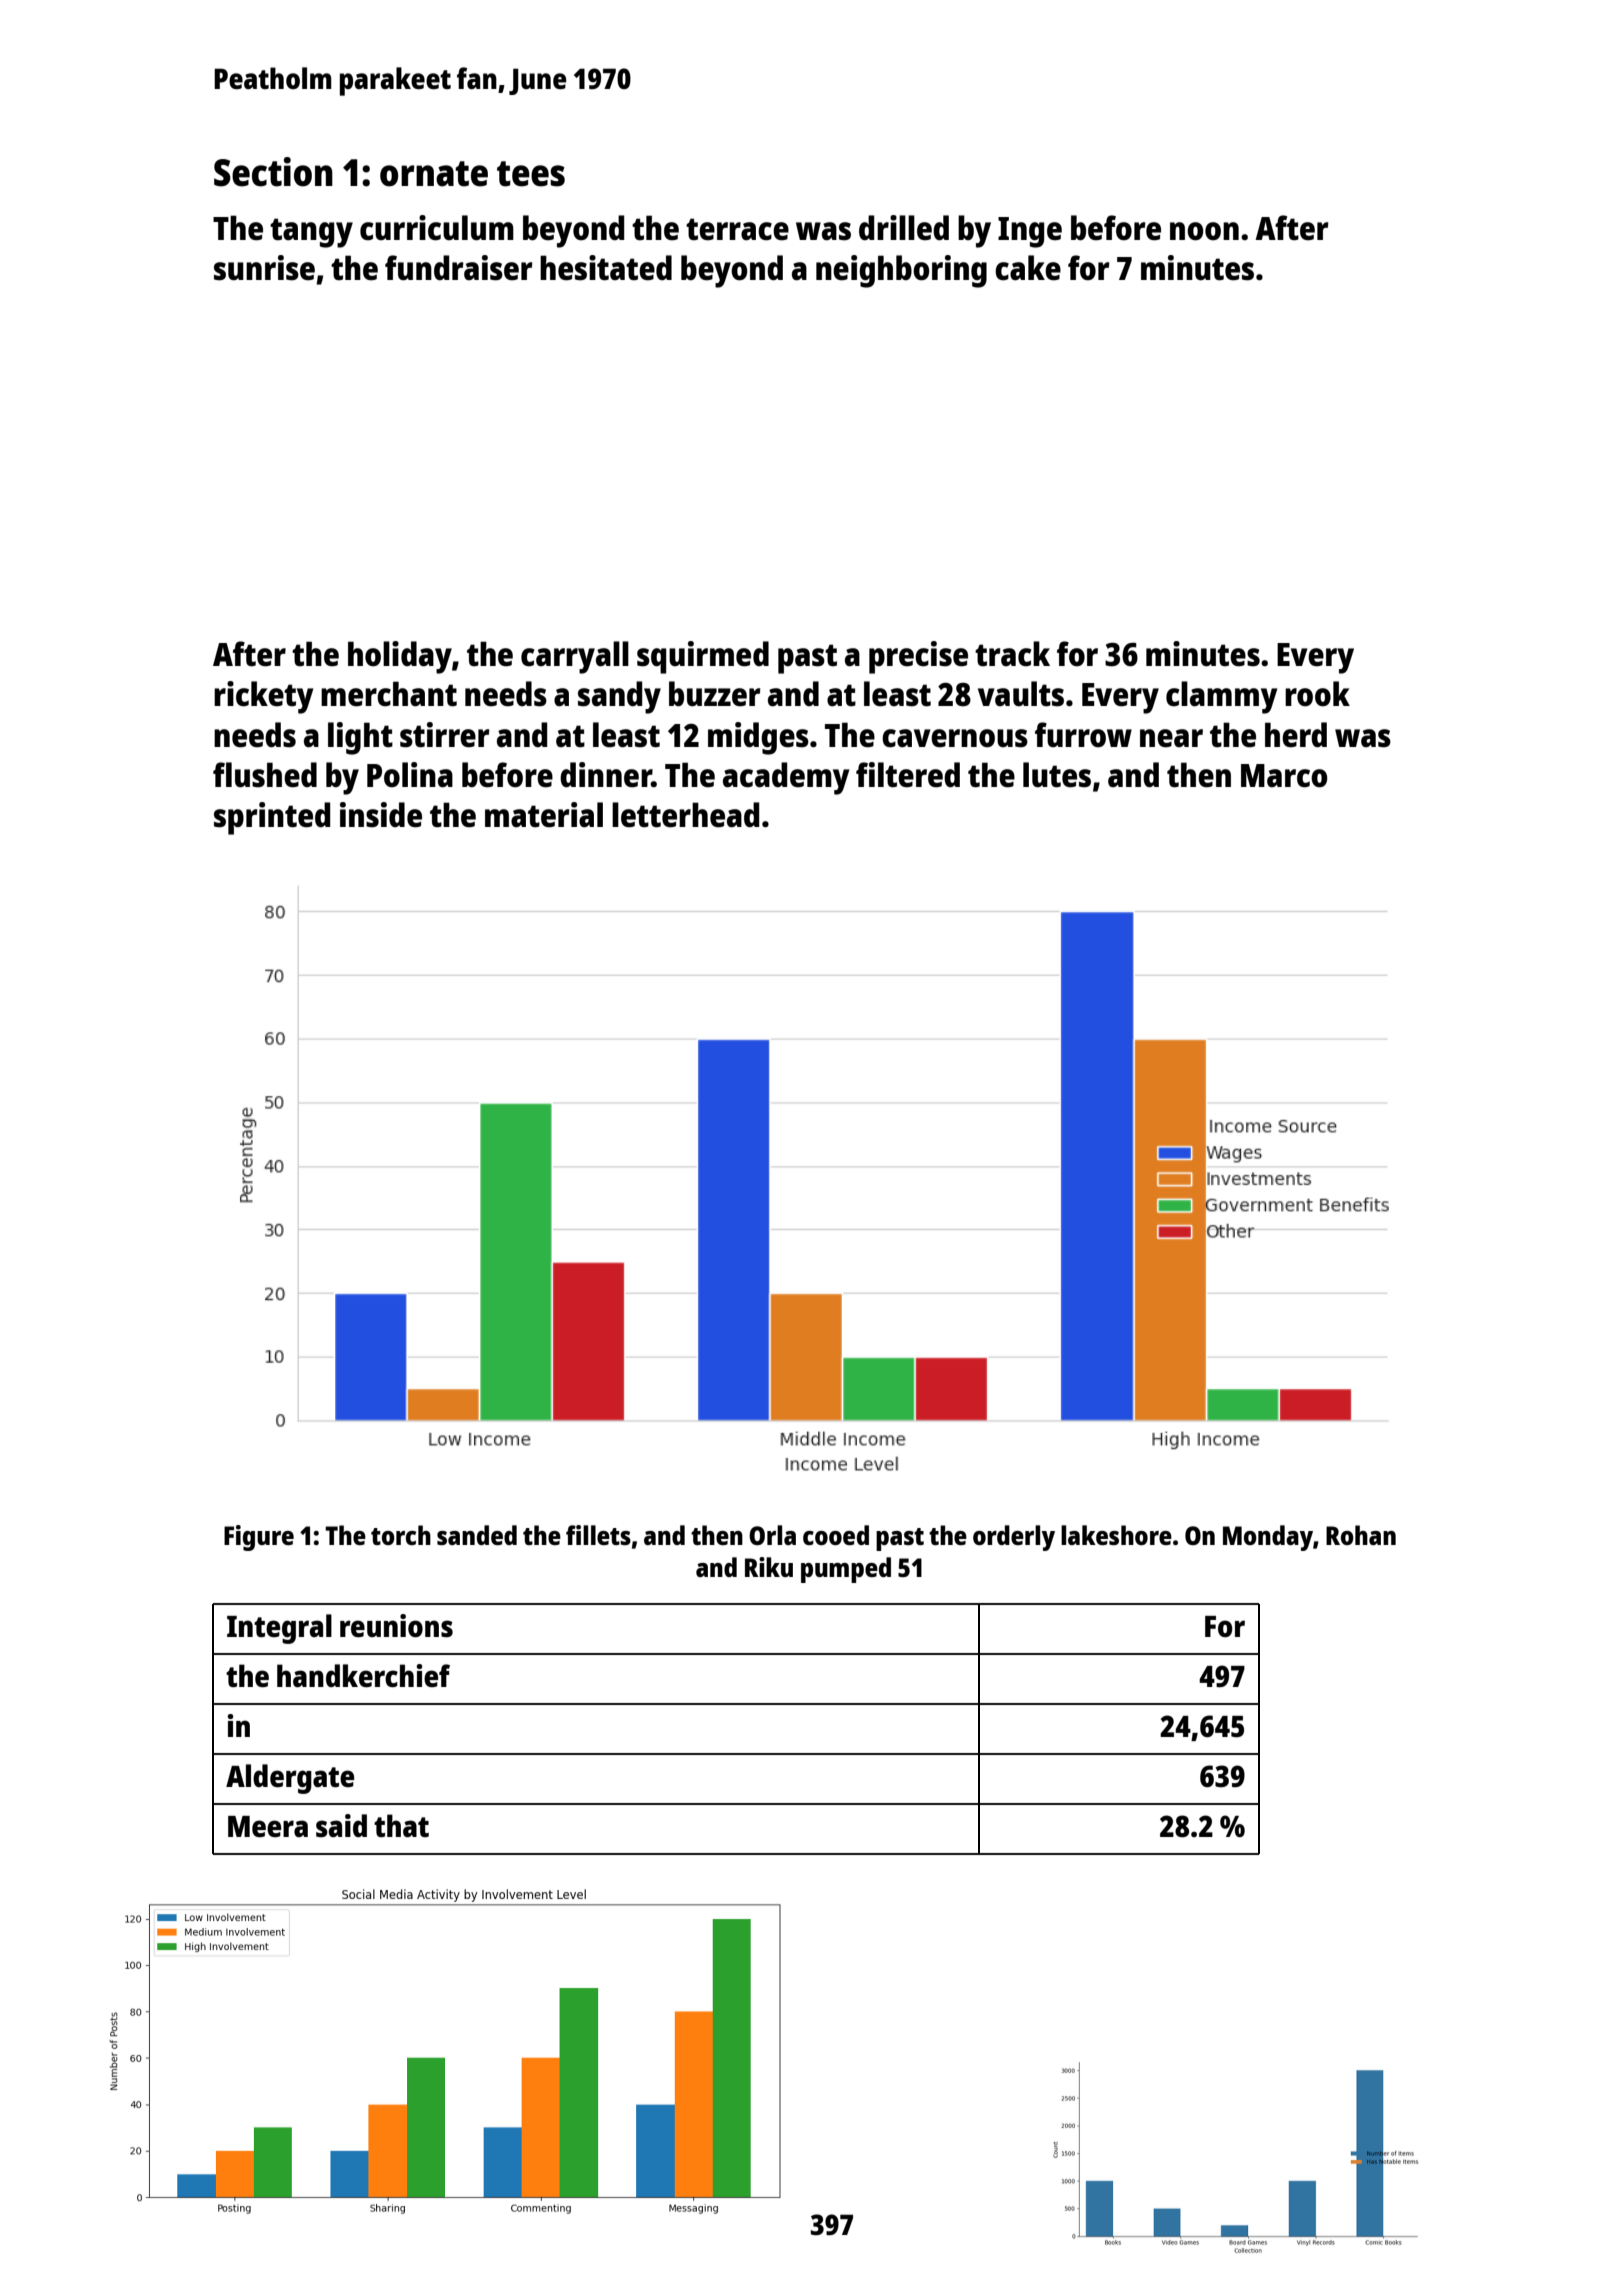 The height and width of the page is (2292, 1620). I want to click on fillets, so click(598, 1535).
